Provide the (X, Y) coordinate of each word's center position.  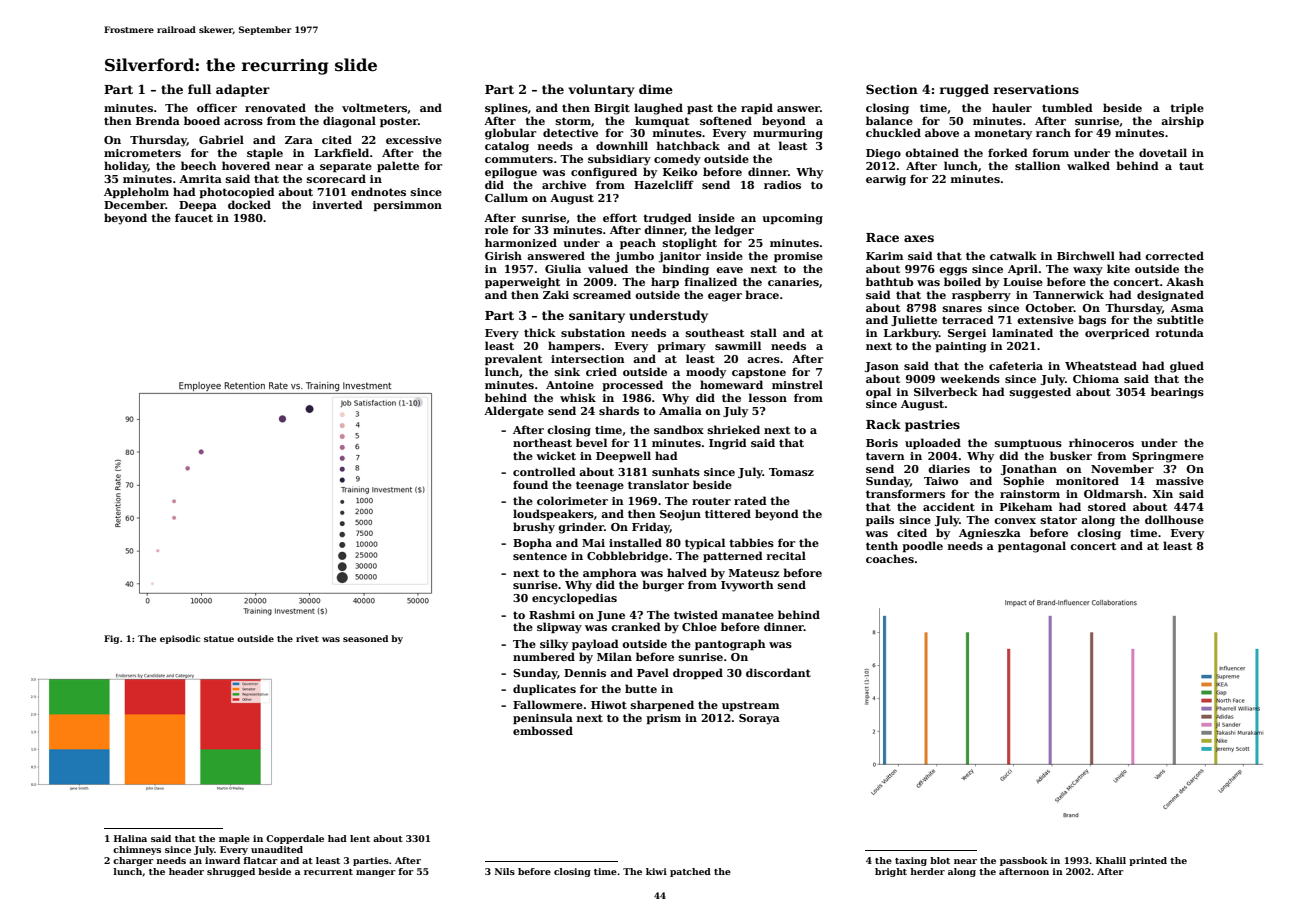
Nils (505, 871)
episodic (180, 639)
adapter (243, 90)
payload (595, 645)
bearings (1177, 393)
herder (927, 871)
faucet (194, 217)
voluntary (601, 90)
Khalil (1111, 860)
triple (1187, 108)
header (186, 871)
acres (763, 360)
